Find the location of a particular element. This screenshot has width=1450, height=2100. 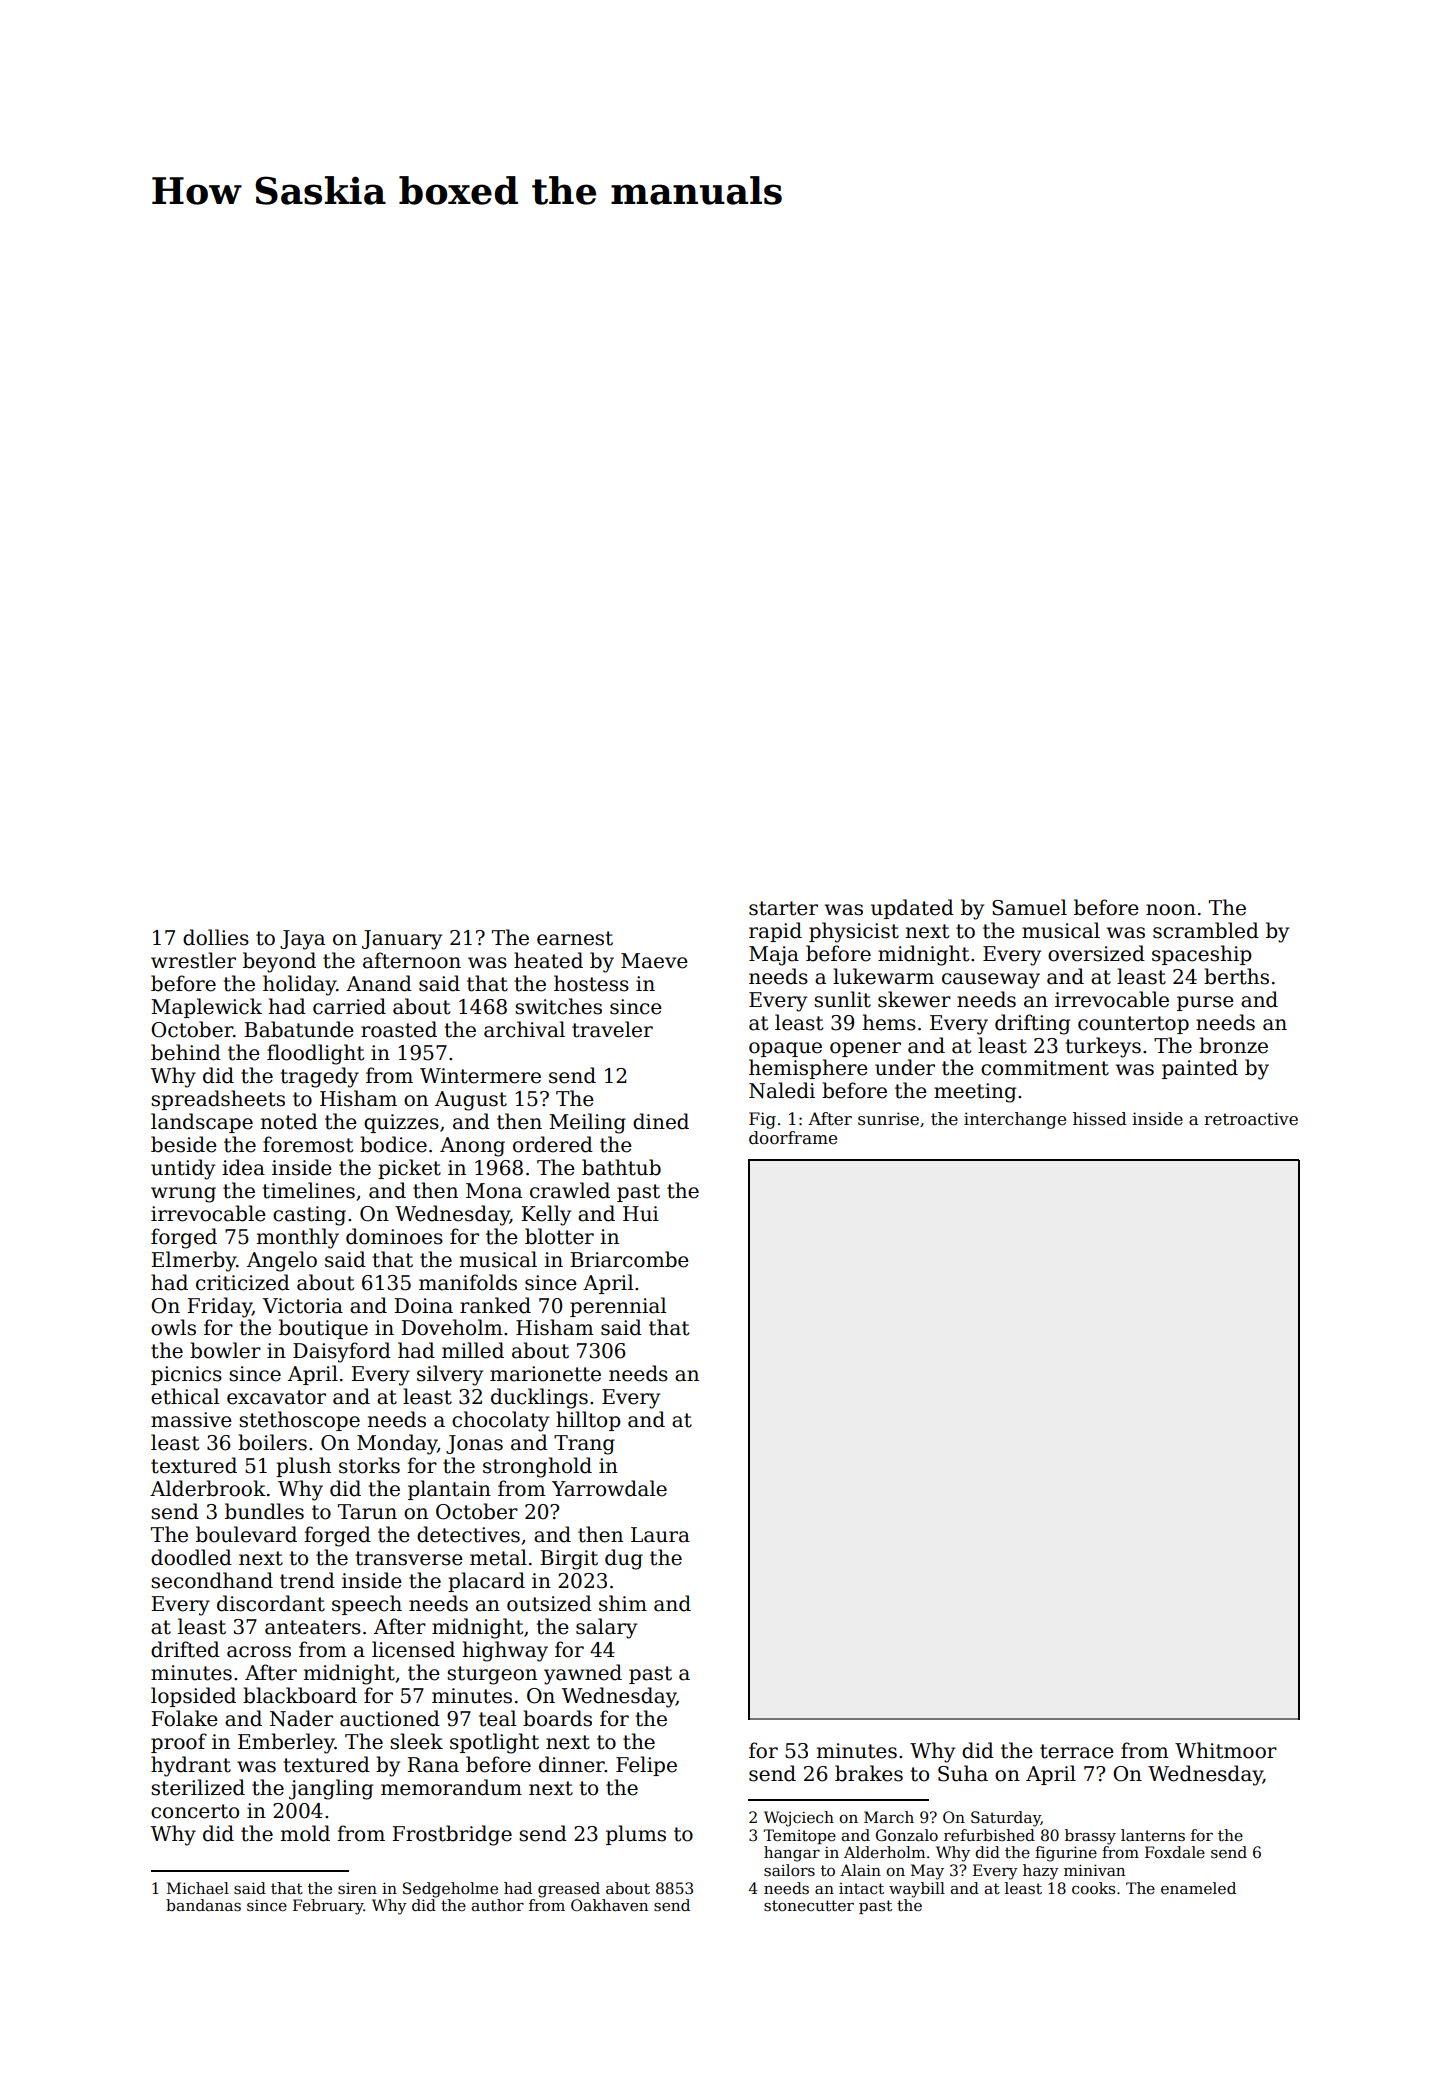

Elmerby is located at coordinates (194, 1261).
